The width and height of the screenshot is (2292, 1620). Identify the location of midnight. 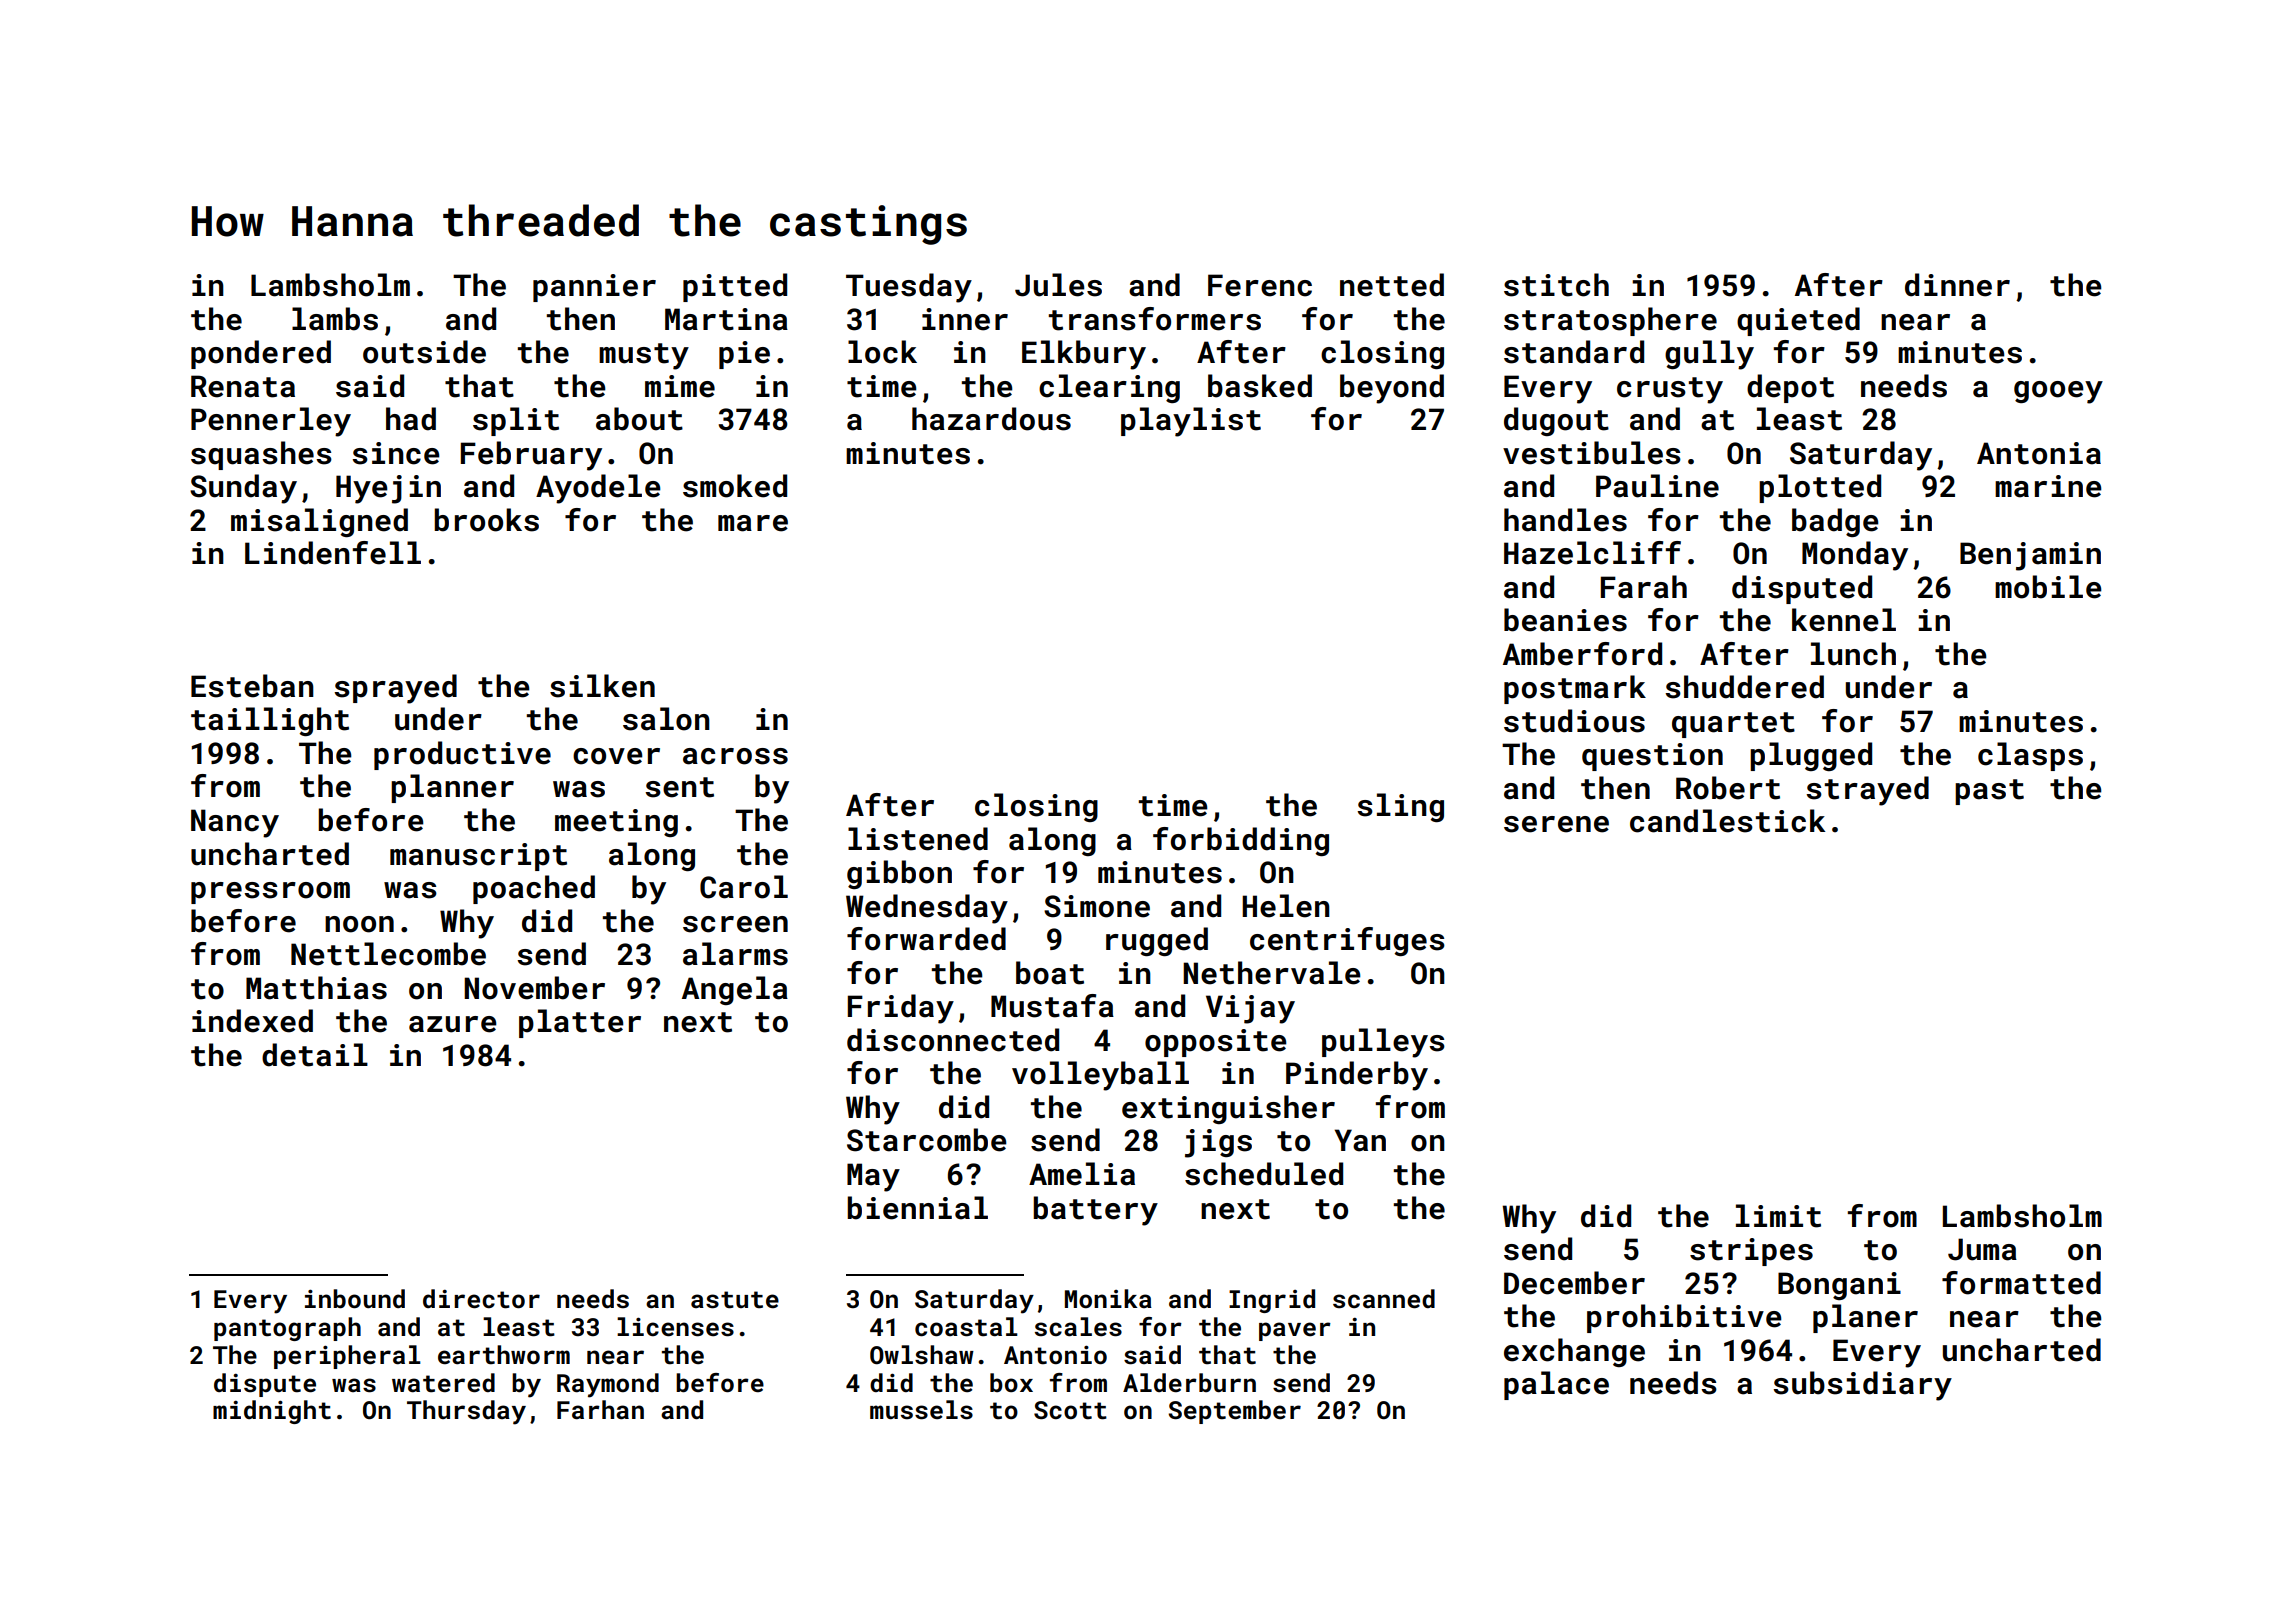
(272, 1412).
